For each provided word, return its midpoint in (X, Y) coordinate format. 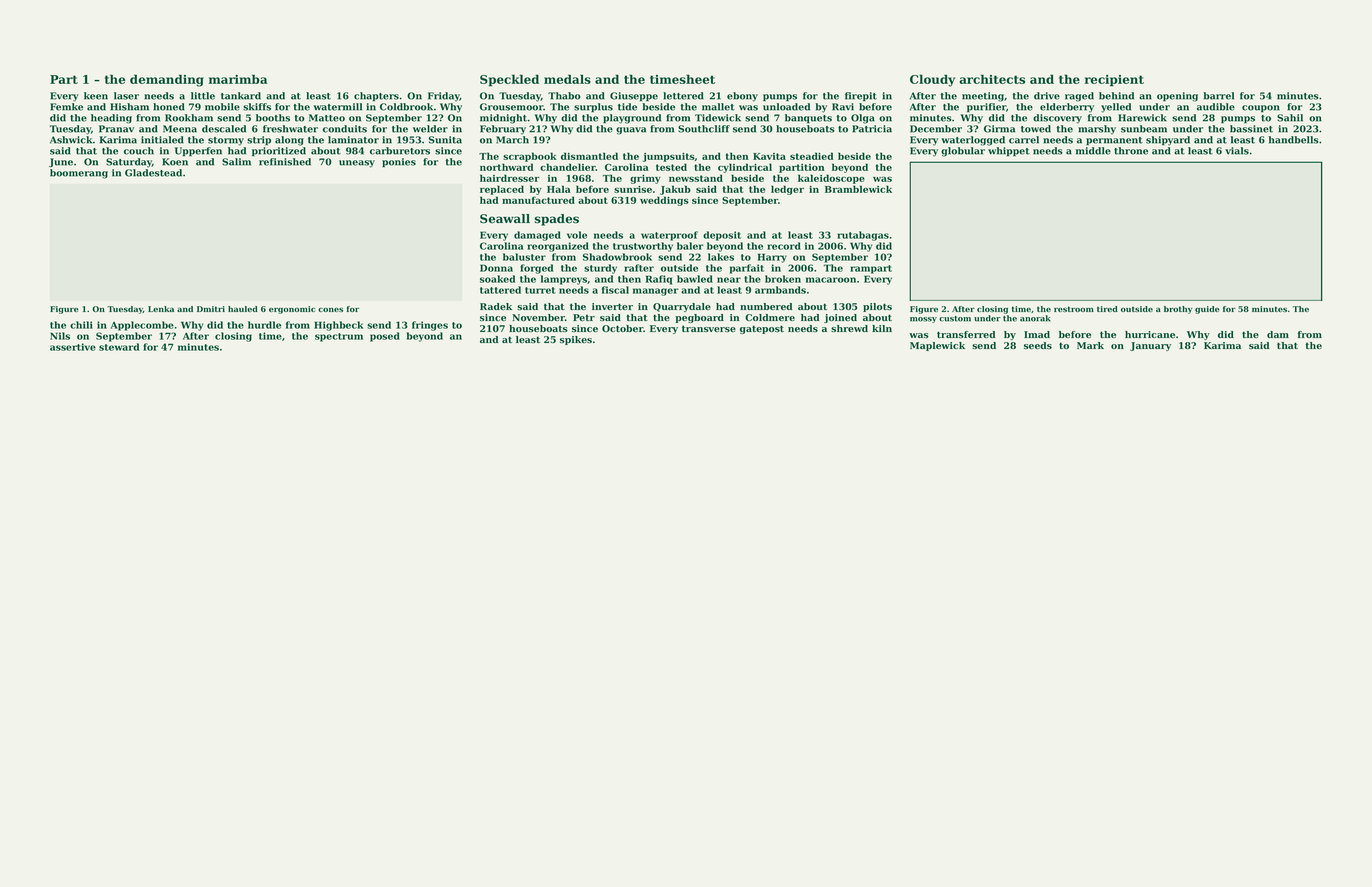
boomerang (79, 174)
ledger (787, 190)
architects (992, 79)
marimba (238, 79)
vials (1237, 151)
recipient (1114, 81)
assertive (73, 347)
